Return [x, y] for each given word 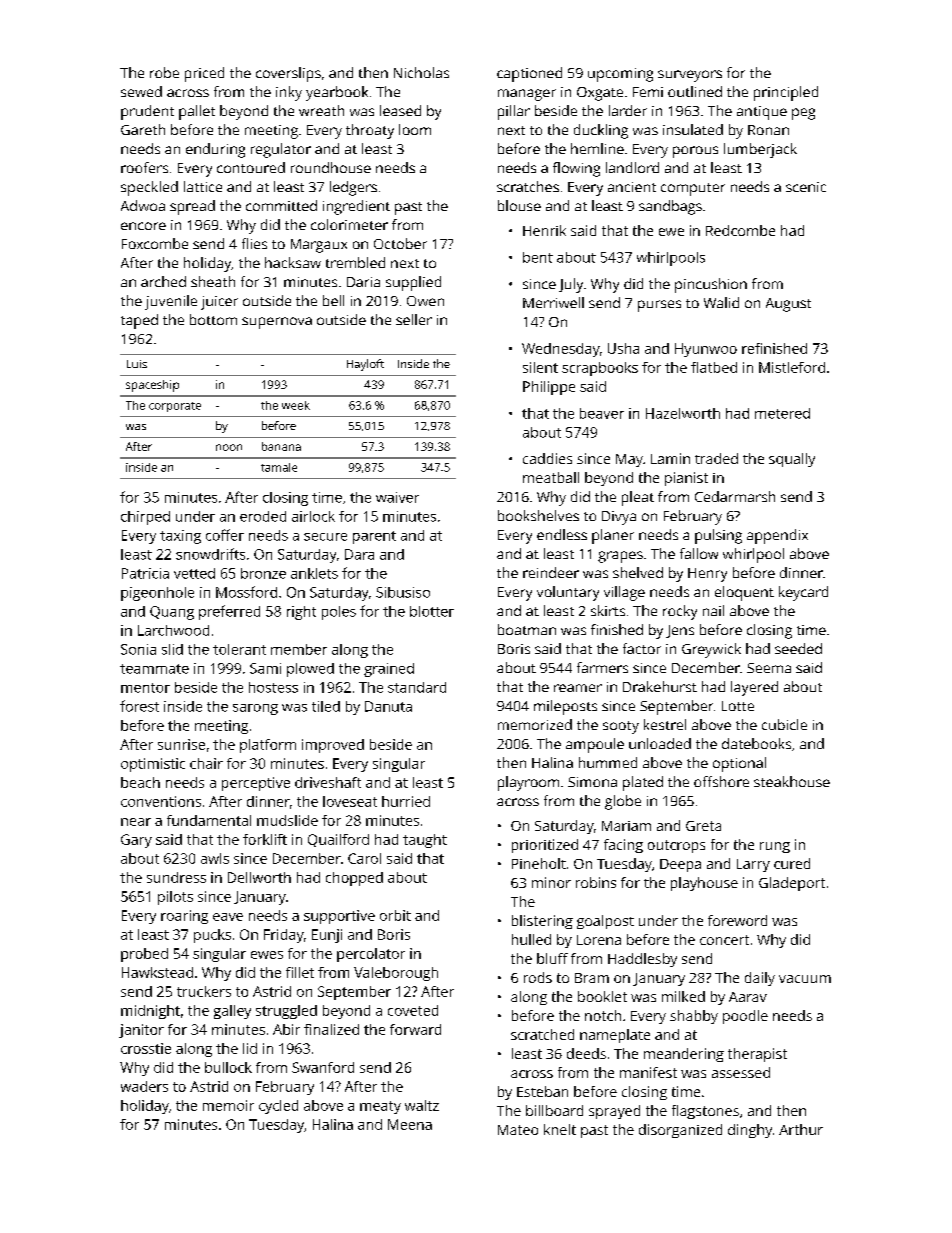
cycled [278, 1107]
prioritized [545, 846]
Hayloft [365, 365]
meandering [684, 1055]
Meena [410, 1124]
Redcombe [740, 230]
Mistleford [792, 367]
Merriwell [553, 302]
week [296, 405]
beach [140, 782]
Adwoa [143, 205]
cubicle [784, 724]
